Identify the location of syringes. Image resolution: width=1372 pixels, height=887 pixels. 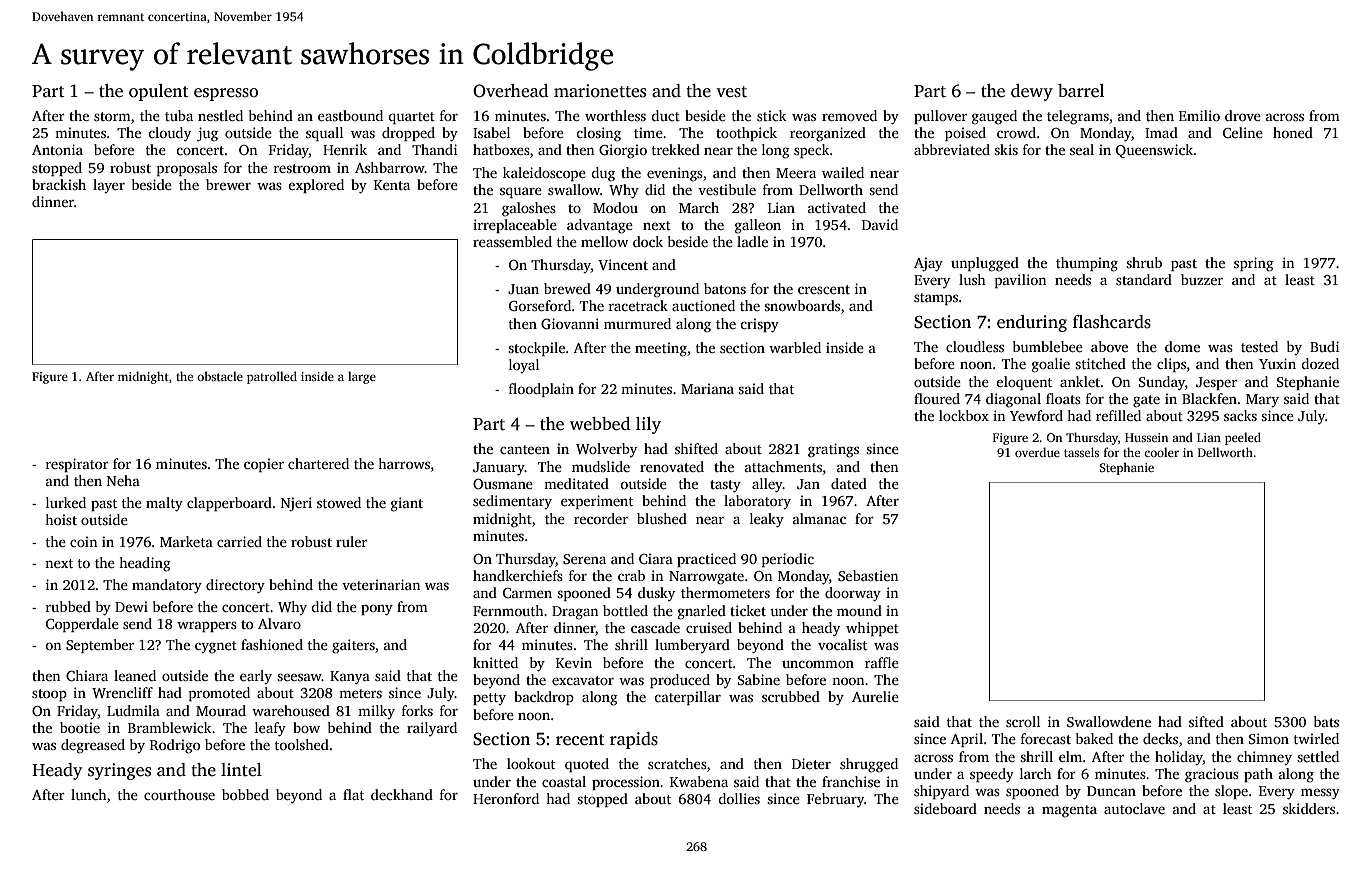
(119, 771).
